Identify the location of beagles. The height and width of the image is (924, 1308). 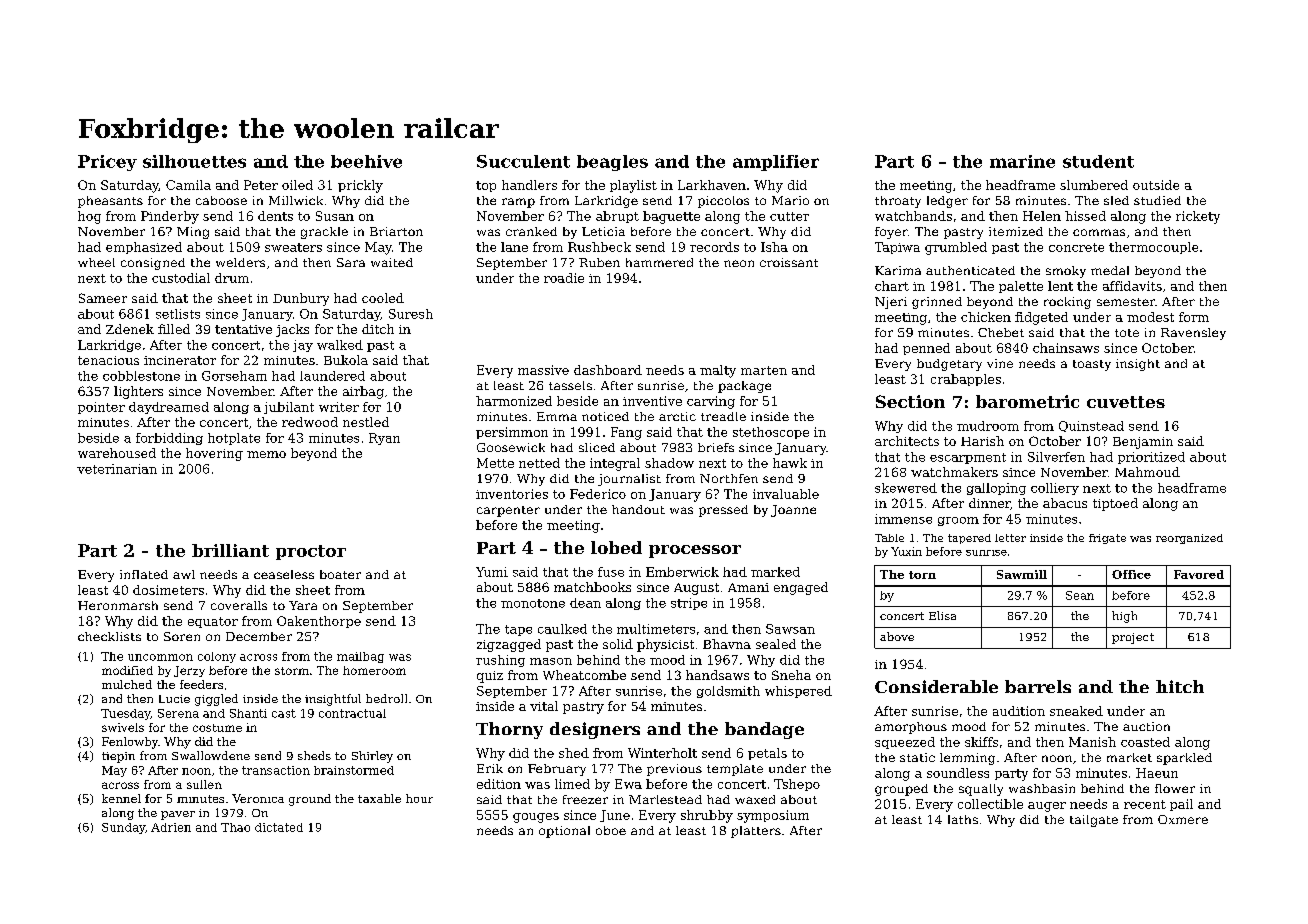
(612, 163).
